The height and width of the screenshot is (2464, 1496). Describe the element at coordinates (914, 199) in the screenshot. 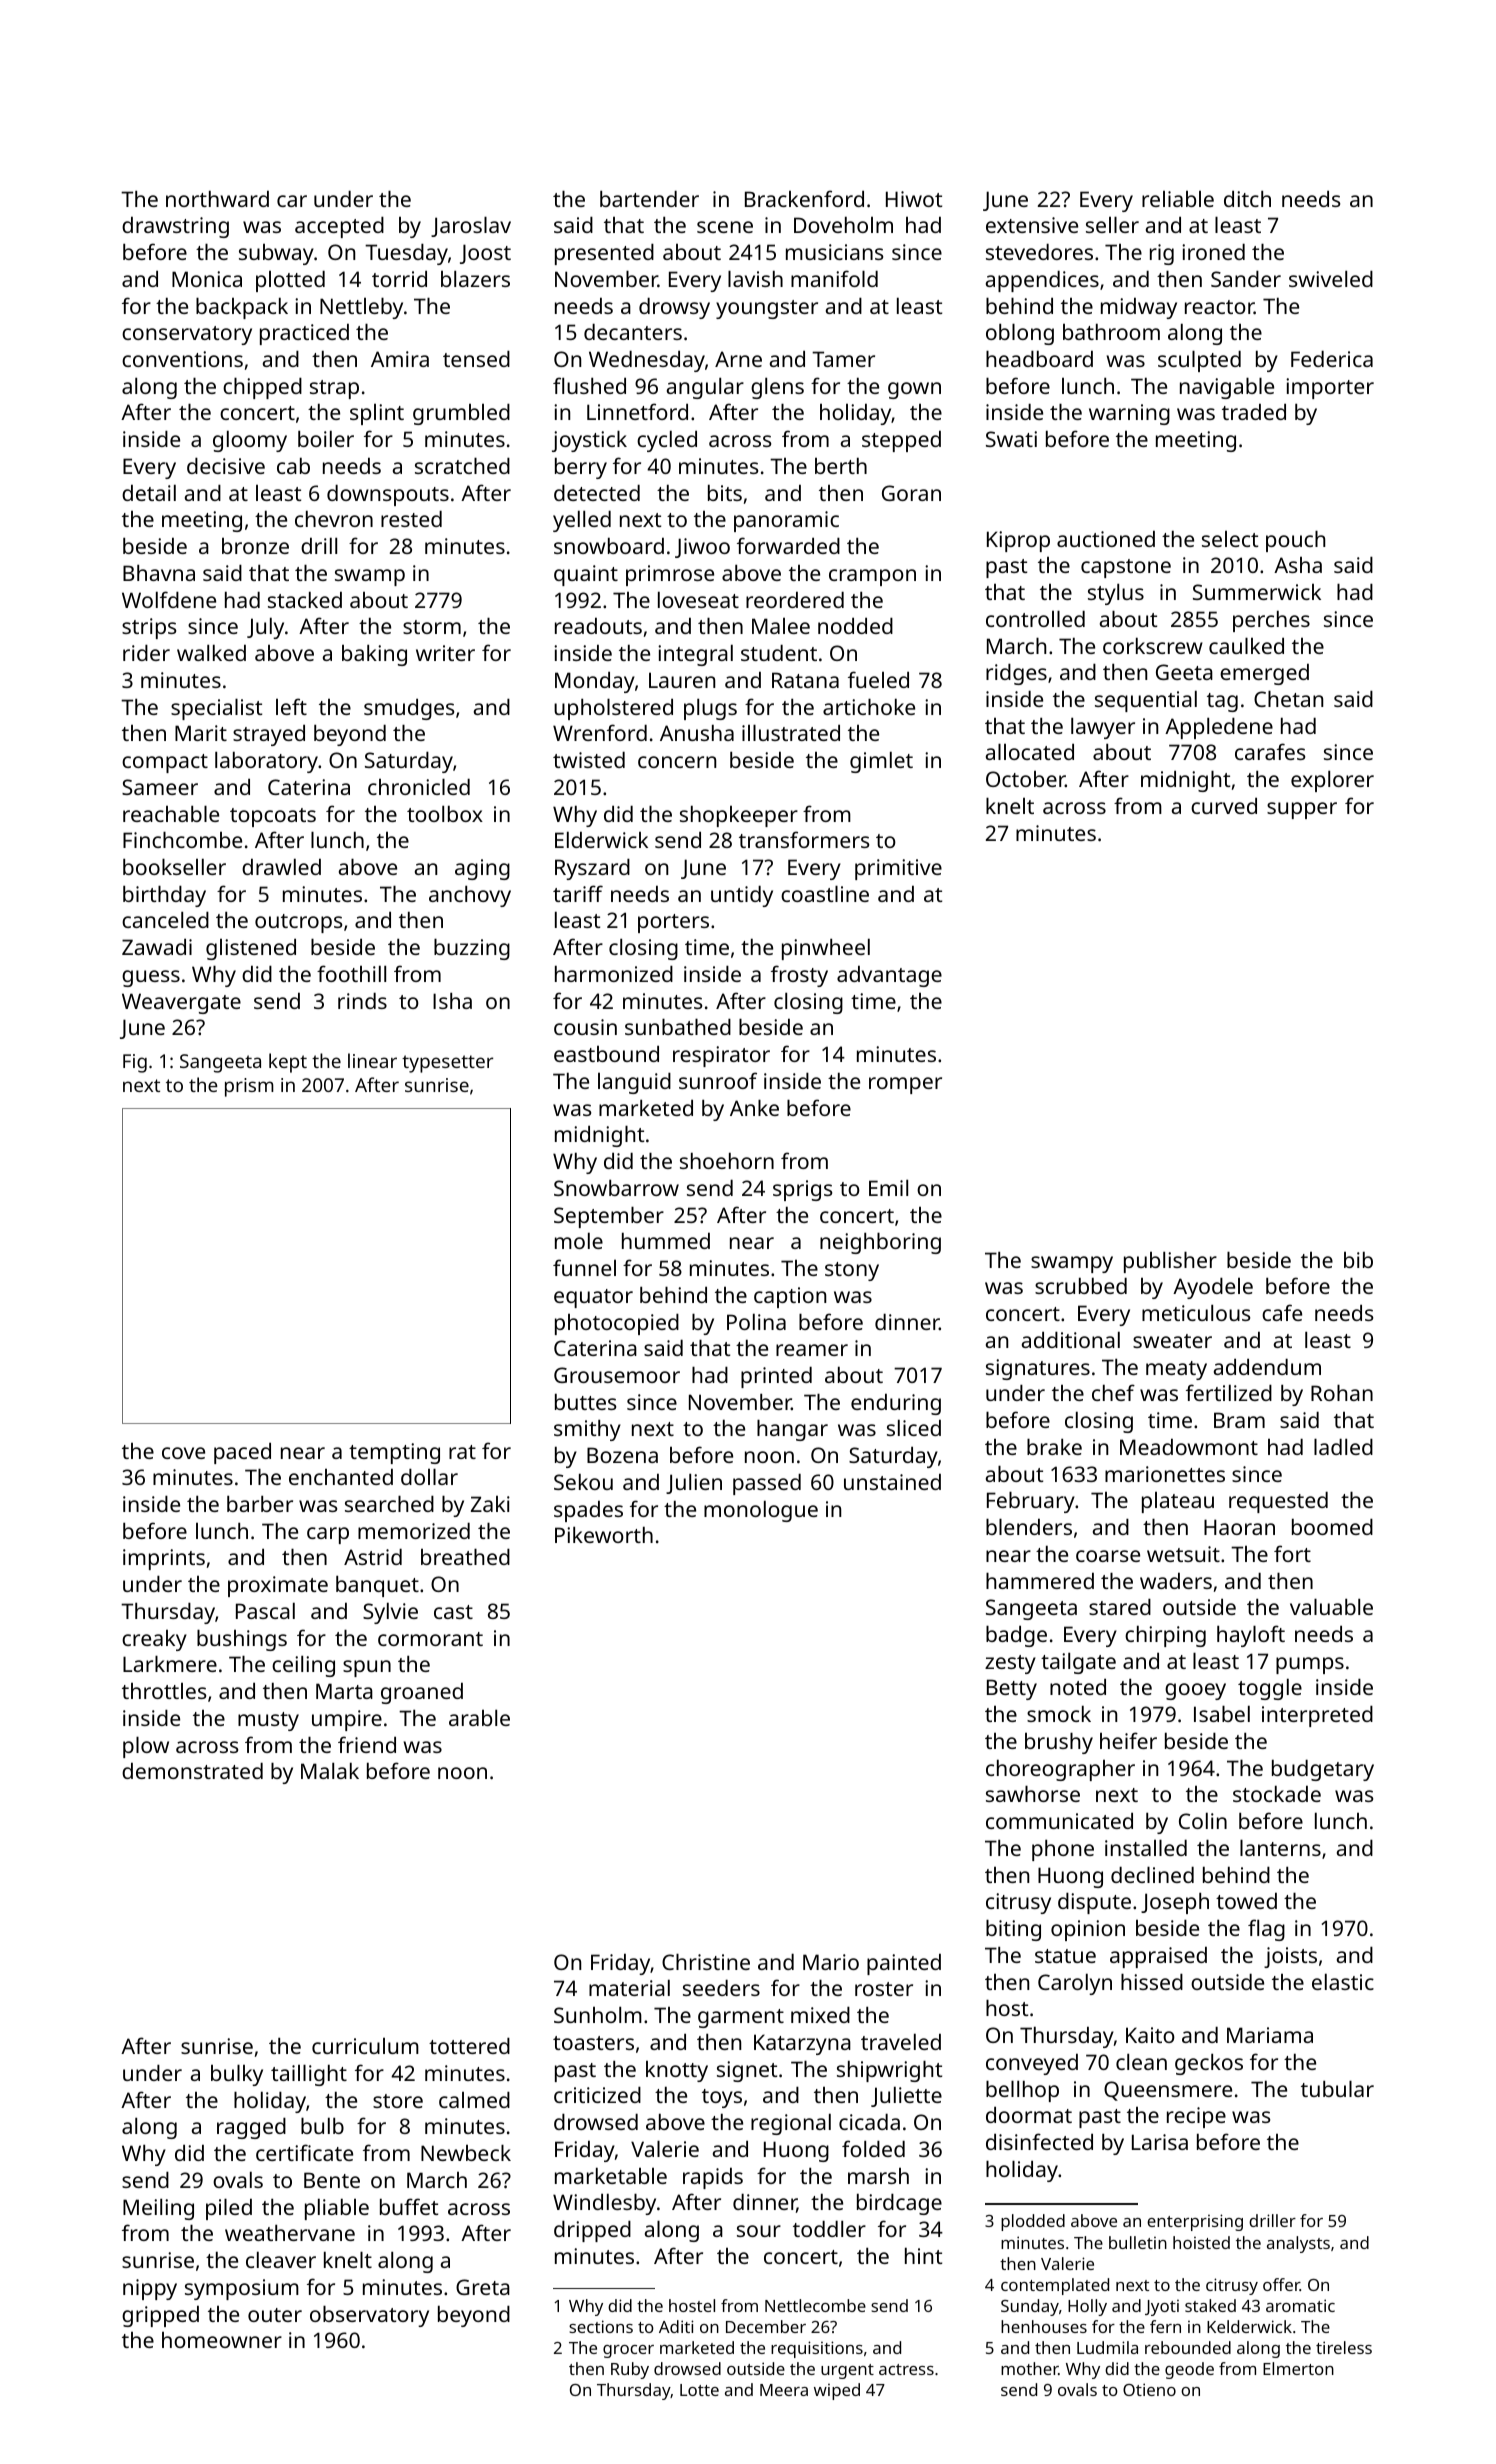

I see `Hiwot` at that location.
